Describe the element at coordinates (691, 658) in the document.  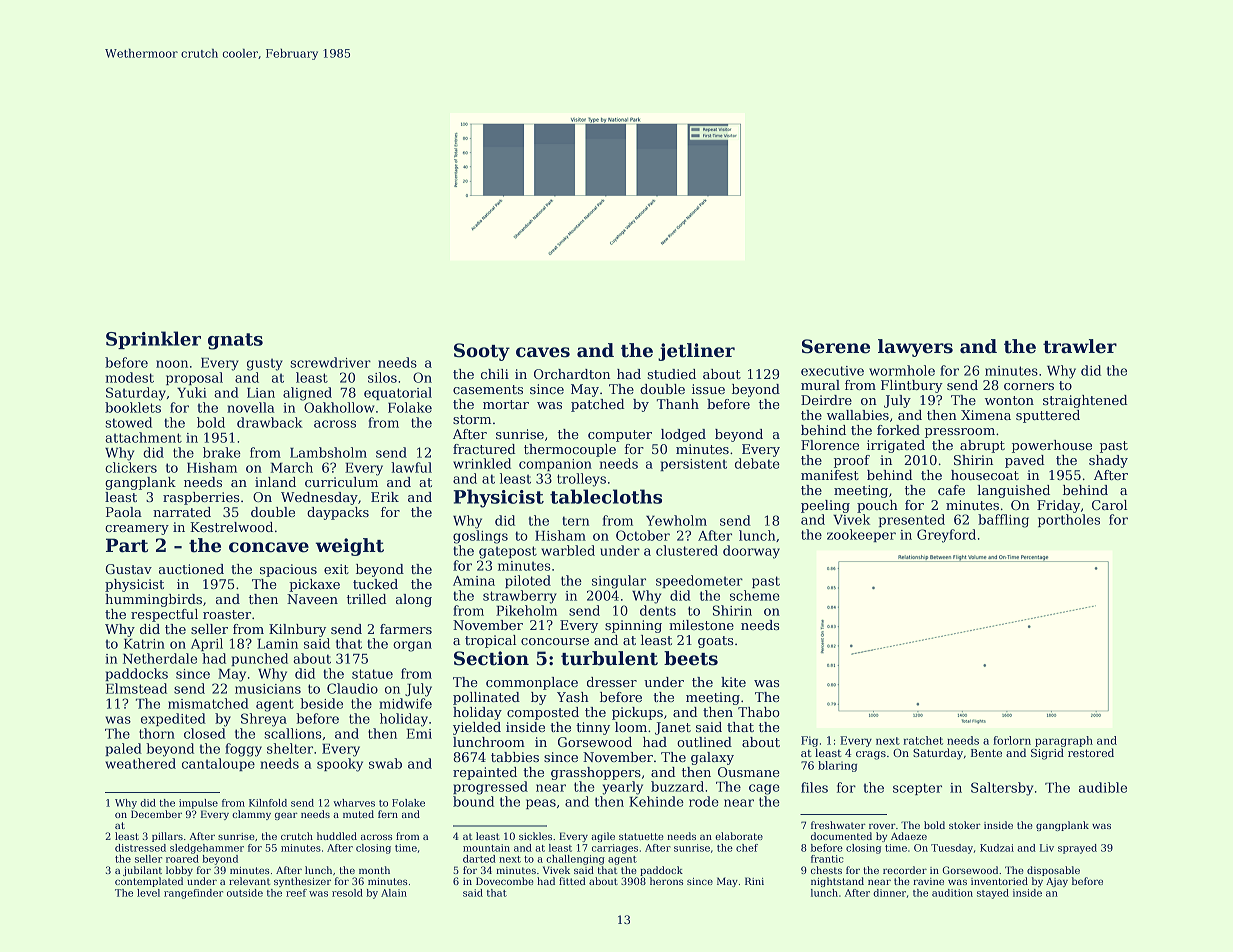
I see `beets` at that location.
